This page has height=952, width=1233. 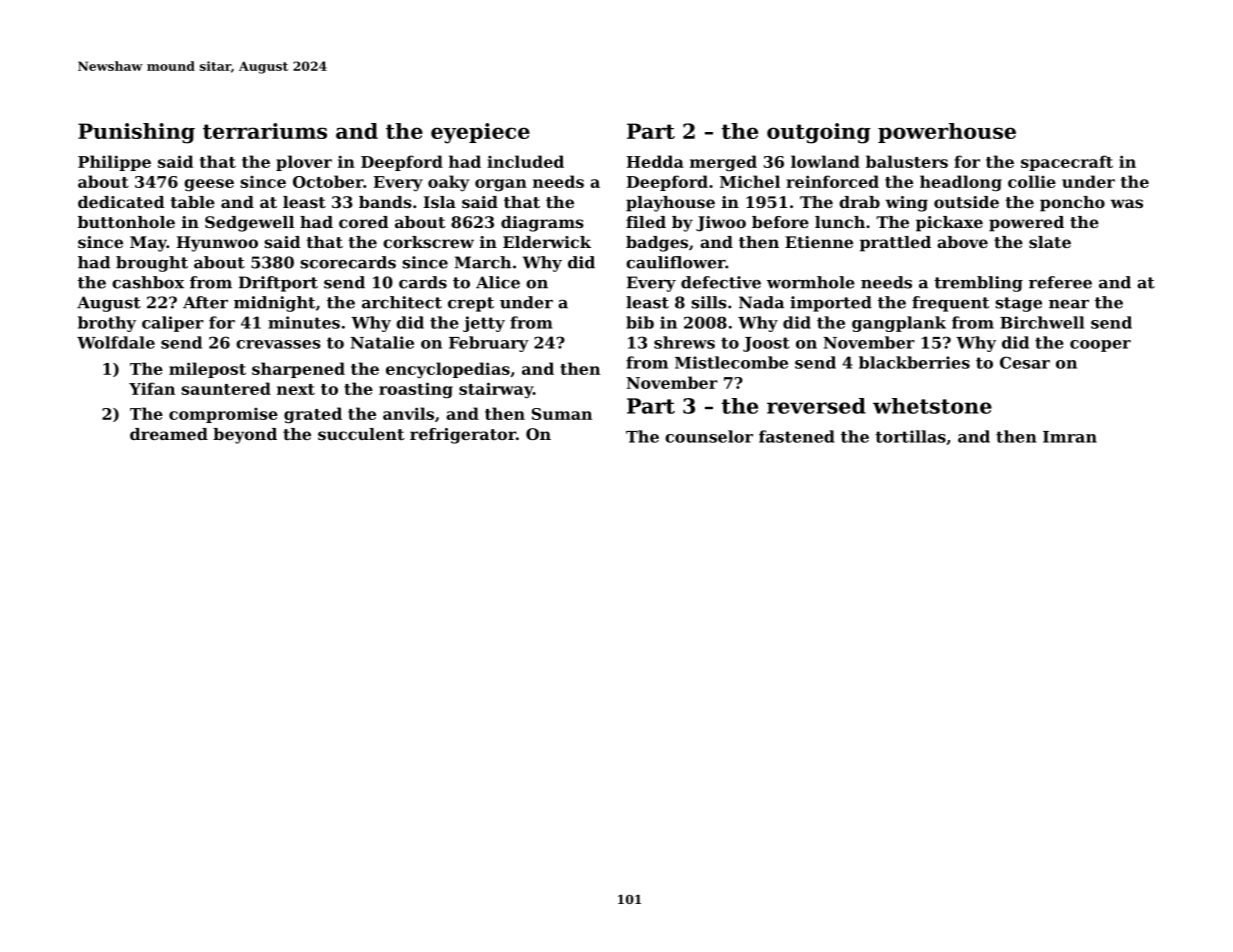 What do you see at coordinates (709, 436) in the page?
I see `counselor` at bounding box center [709, 436].
